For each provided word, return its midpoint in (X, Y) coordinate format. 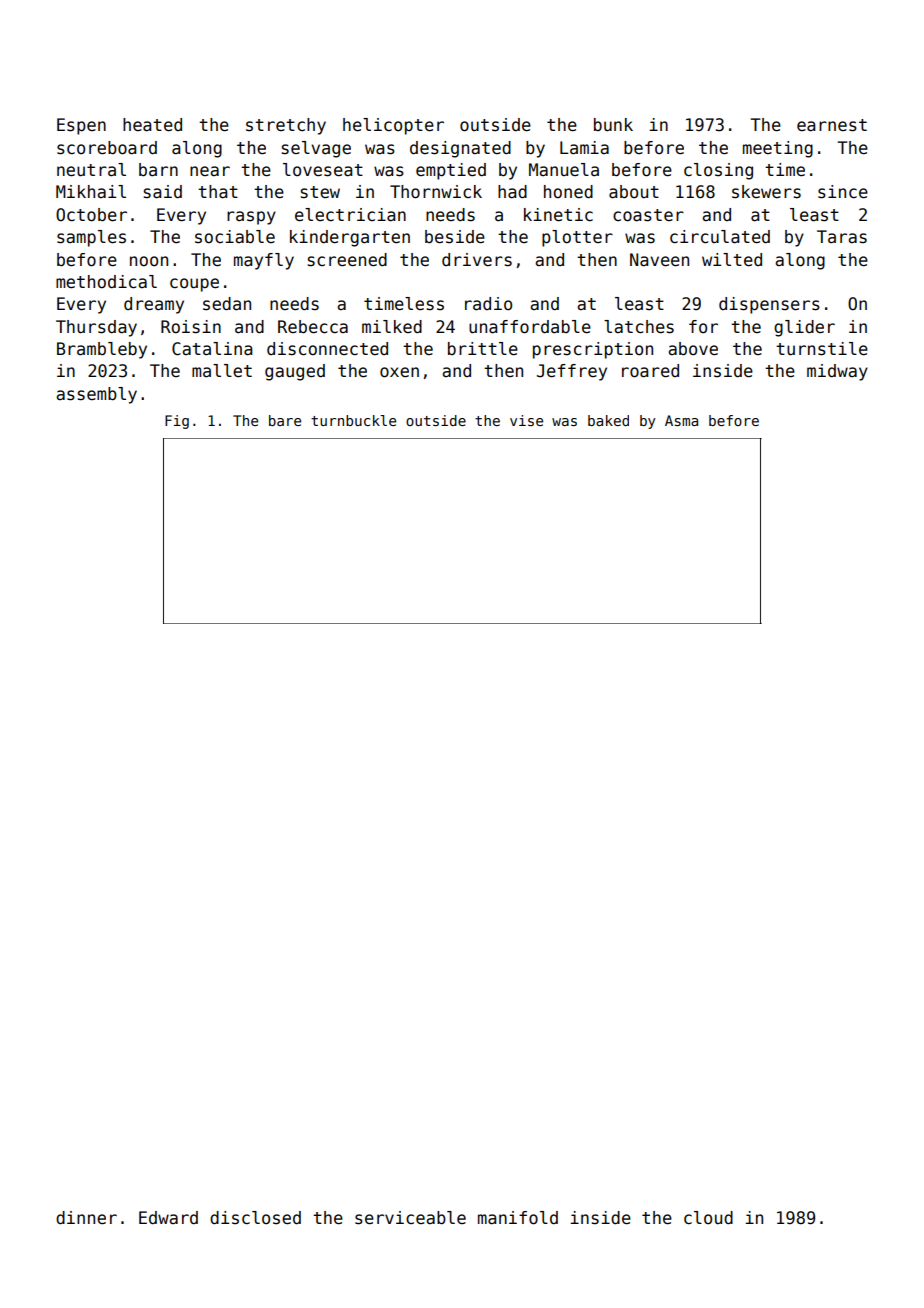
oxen (399, 372)
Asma (681, 420)
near (210, 171)
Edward (168, 1218)
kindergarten (350, 238)
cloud (708, 1218)
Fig (177, 422)
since (843, 192)
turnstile (822, 349)
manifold (518, 1218)
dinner (86, 1218)
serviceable (410, 1218)
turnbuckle (353, 420)
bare (285, 420)
